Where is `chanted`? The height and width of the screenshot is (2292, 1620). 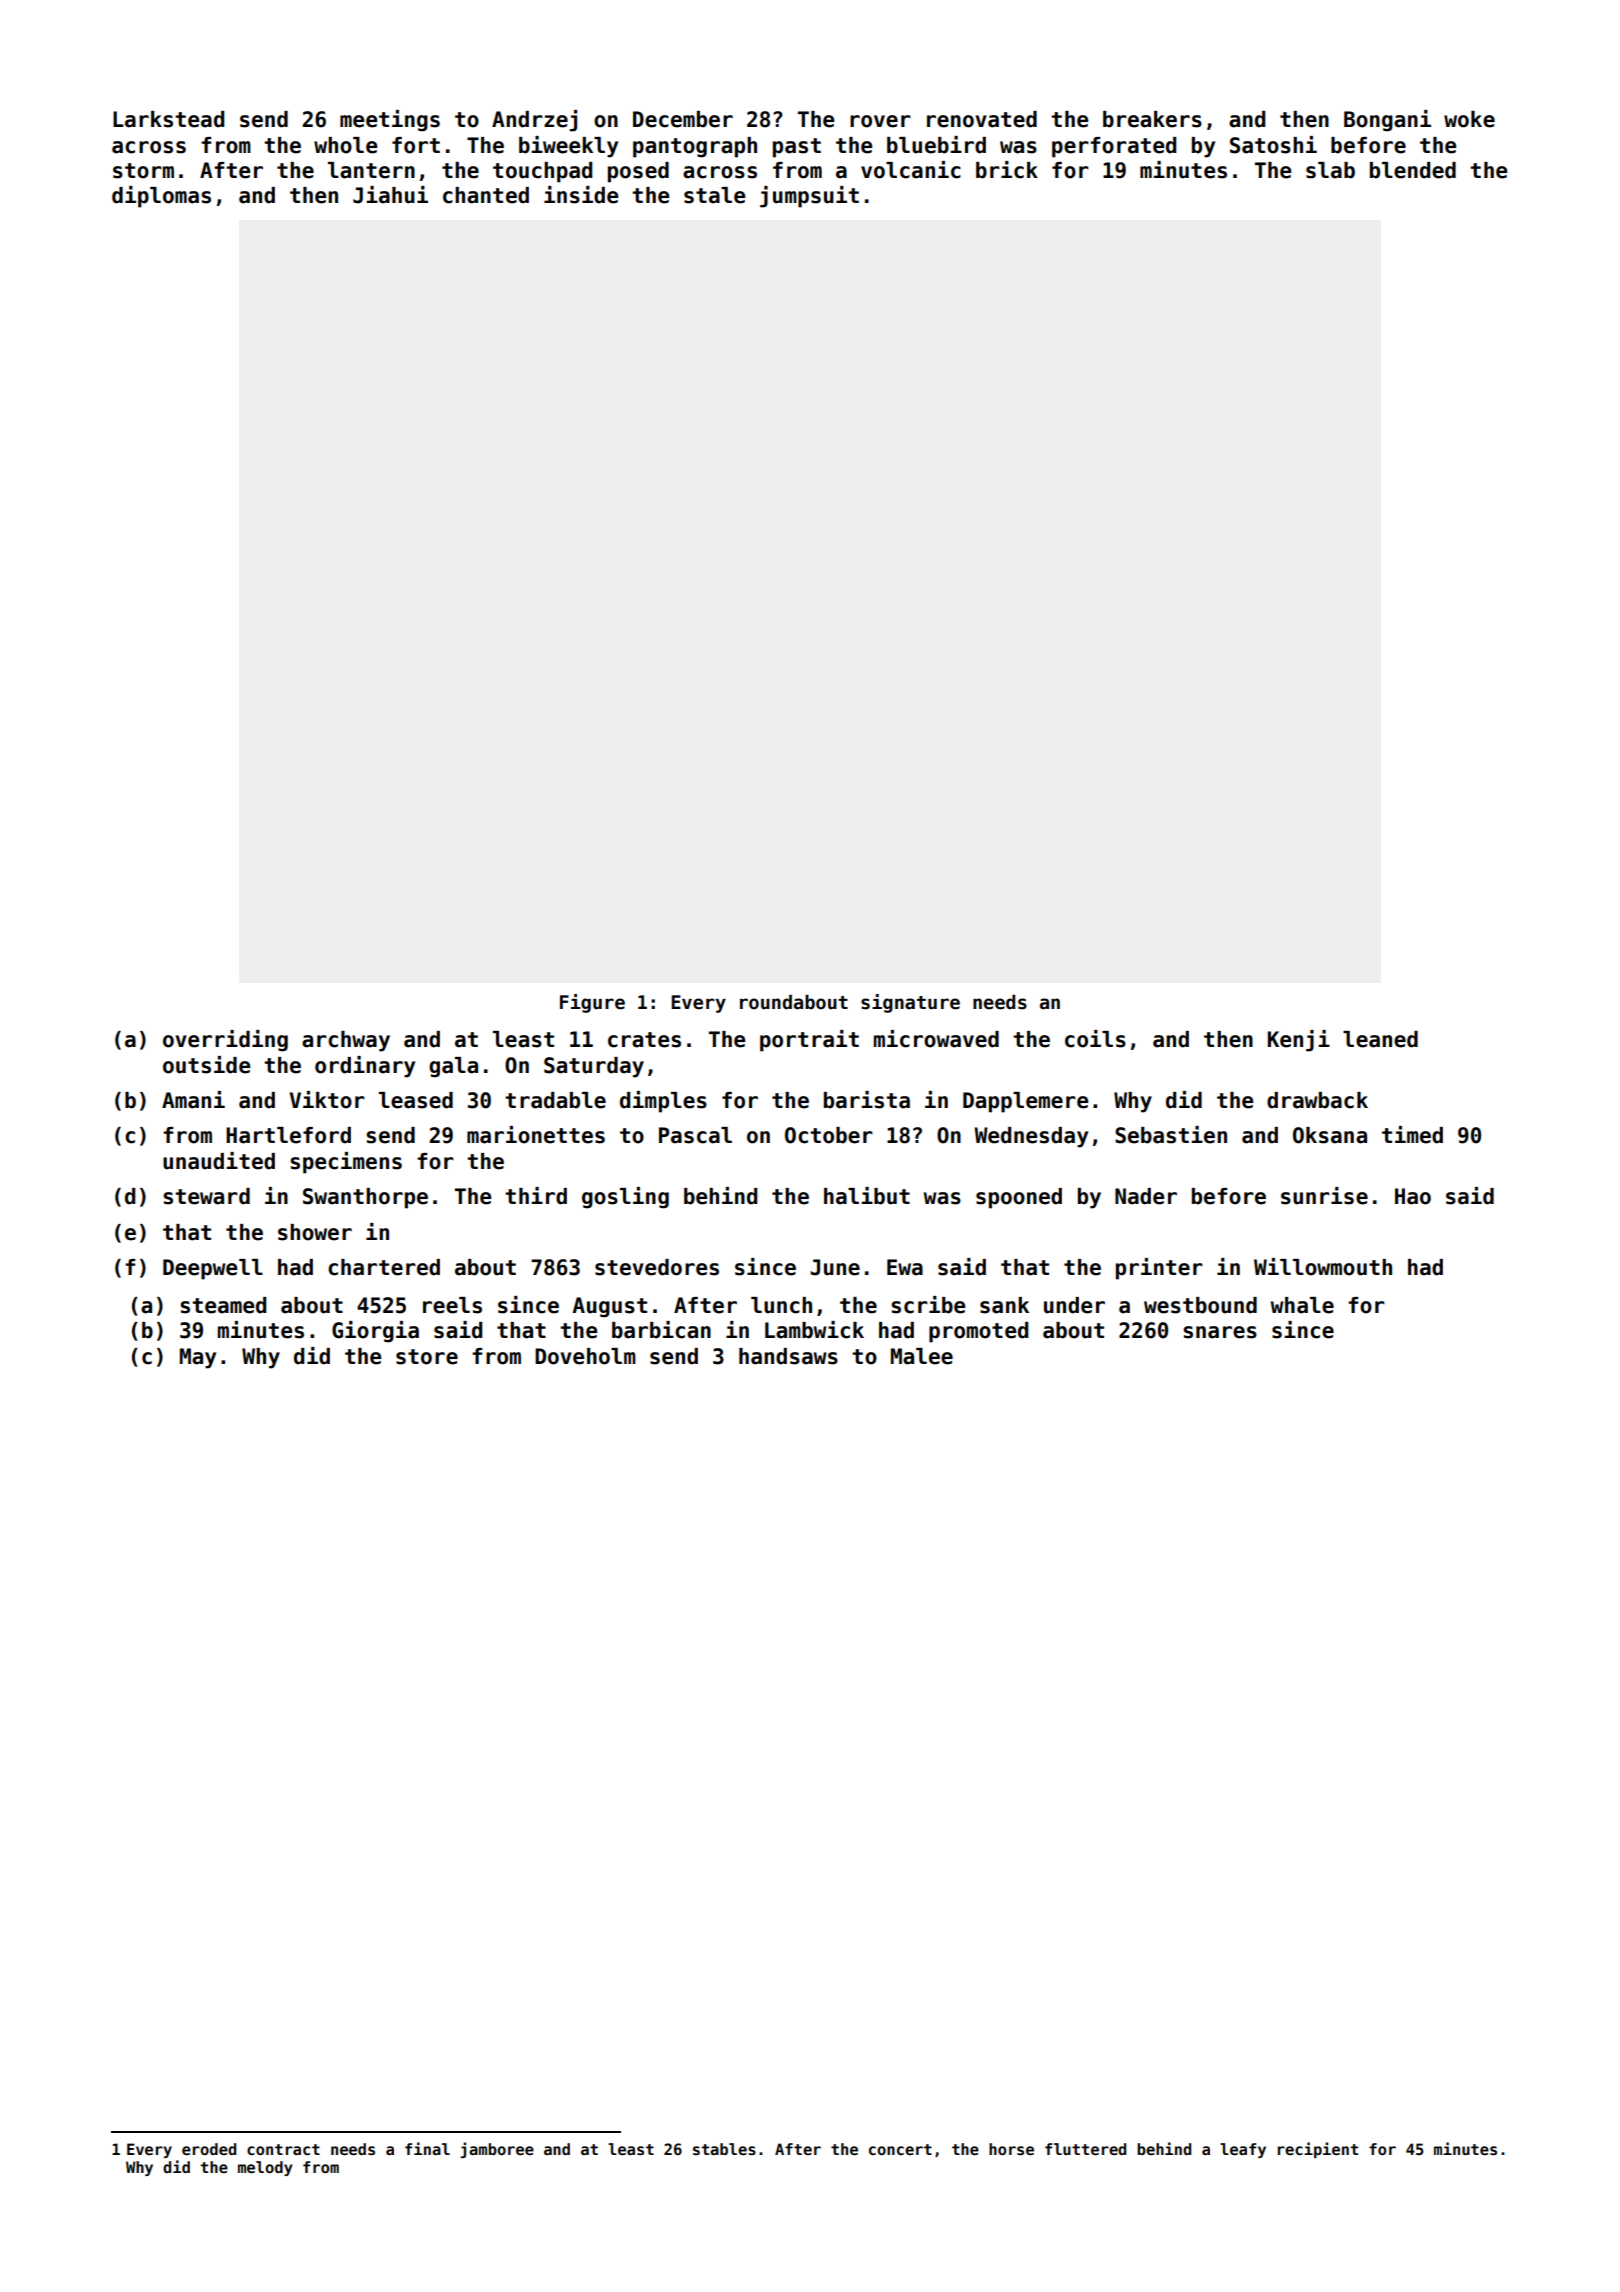 chanted is located at coordinates (486, 195).
